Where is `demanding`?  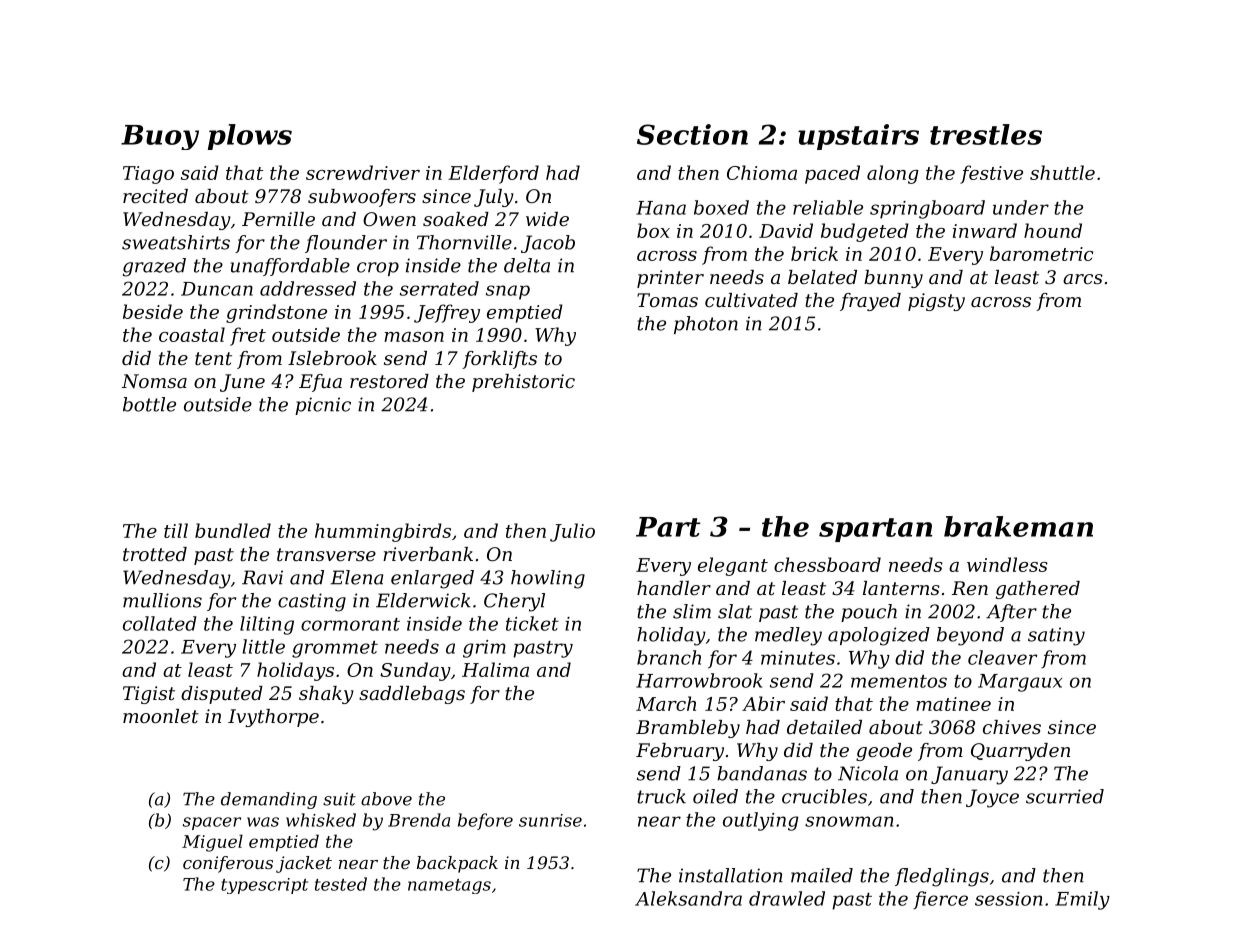 demanding is located at coordinates (269, 800).
